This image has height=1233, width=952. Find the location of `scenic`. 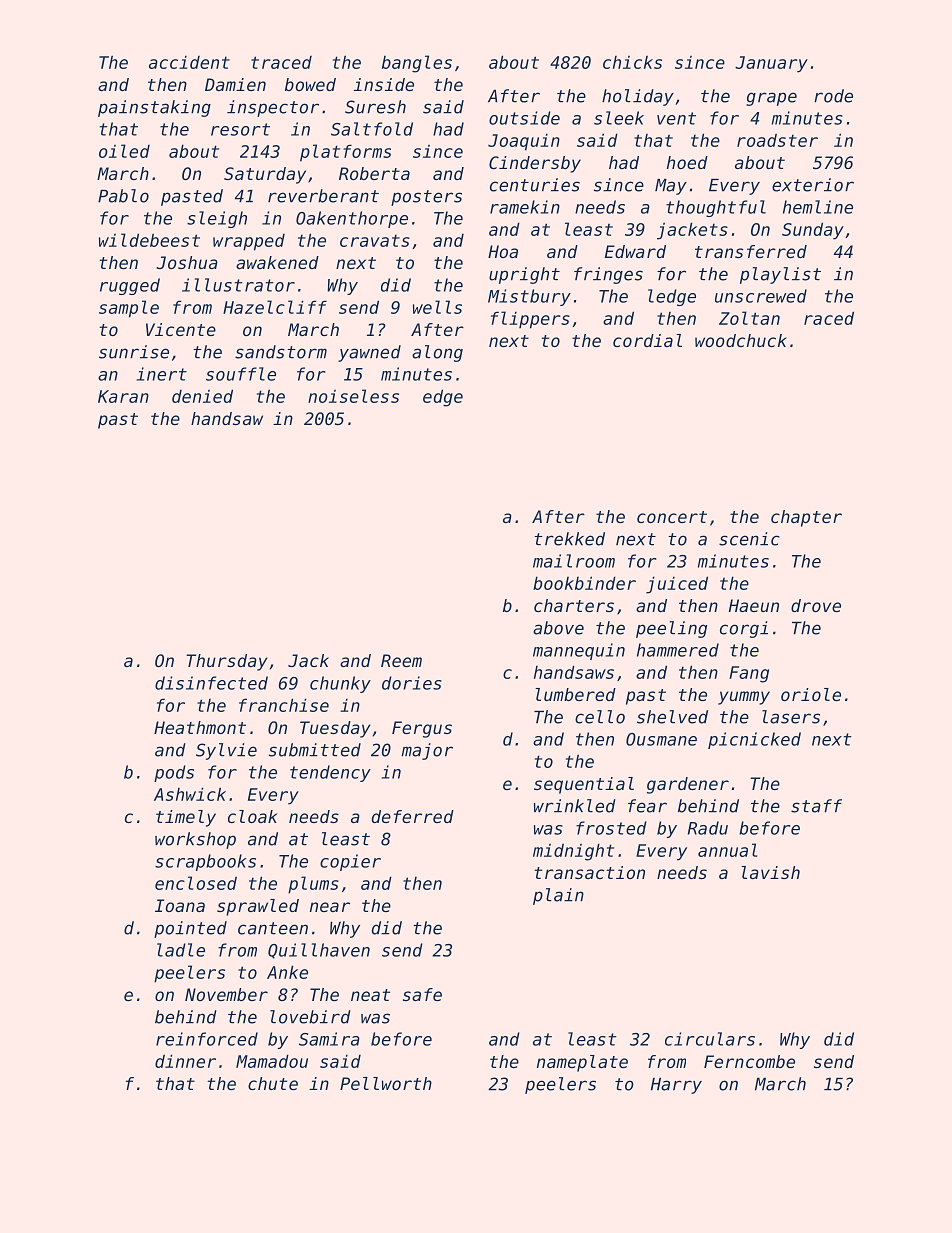

scenic is located at coordinates (749, 539).
